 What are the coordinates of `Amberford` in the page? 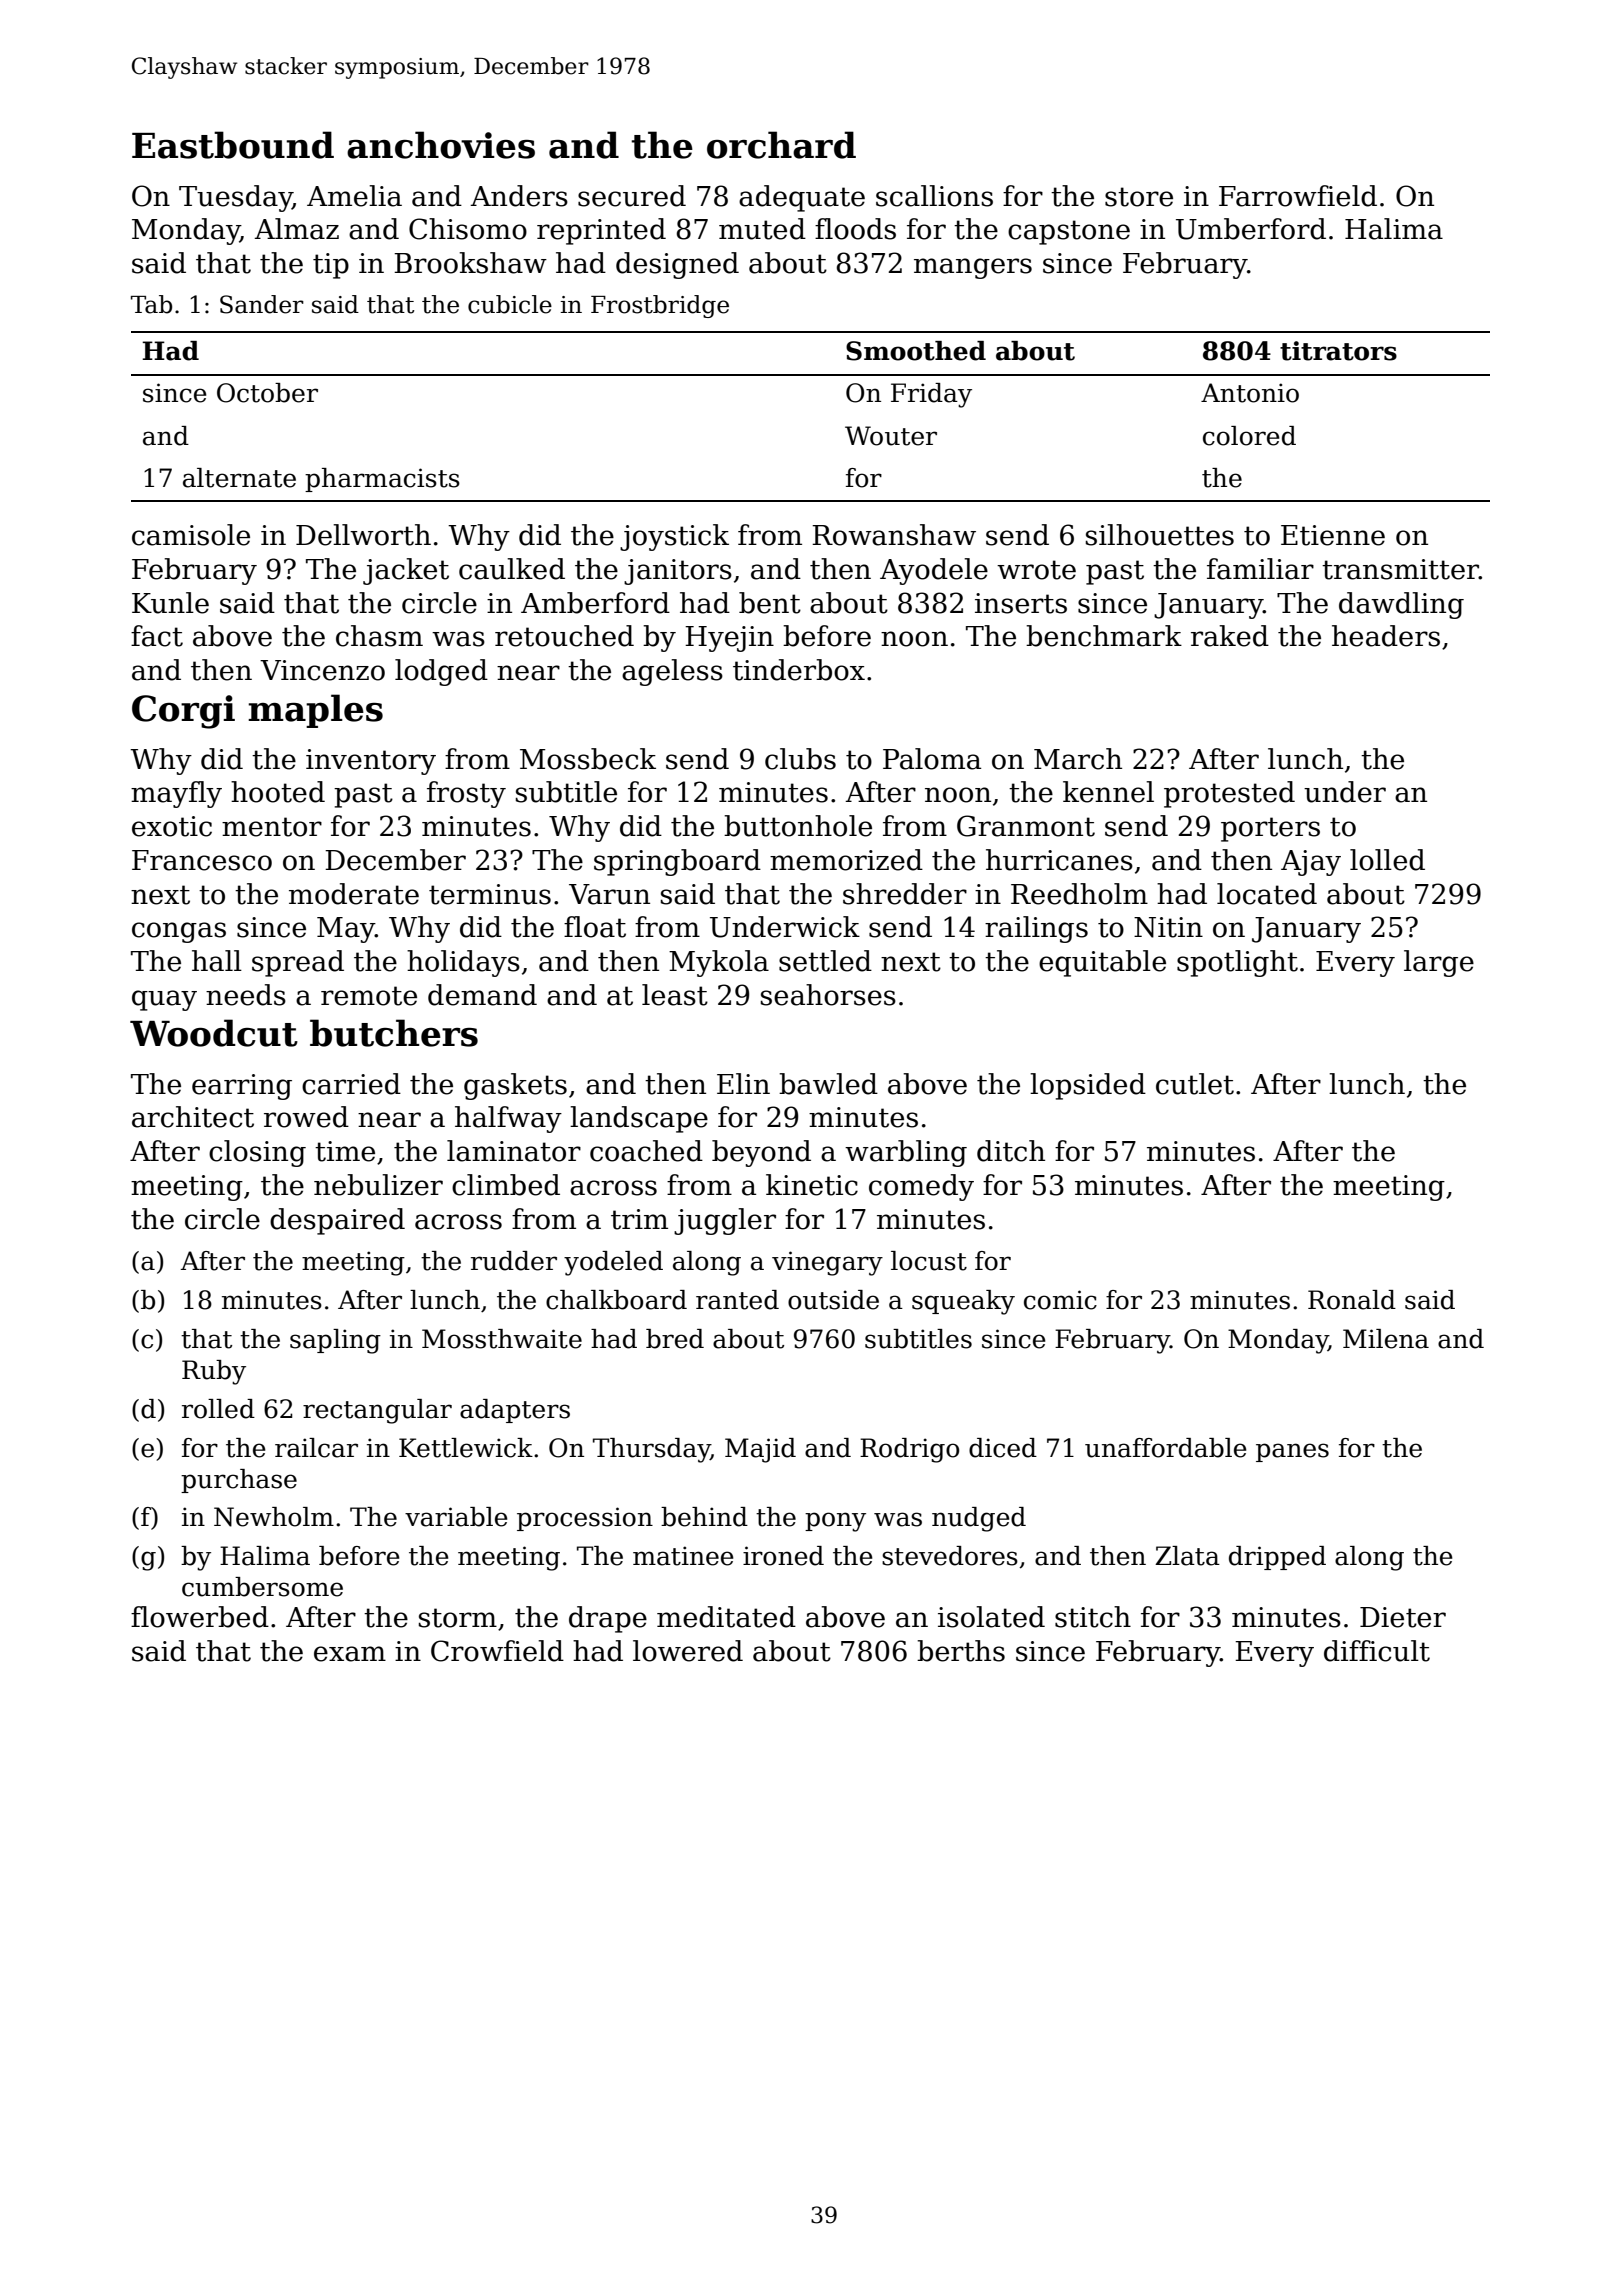 It's located at (595, 603).
